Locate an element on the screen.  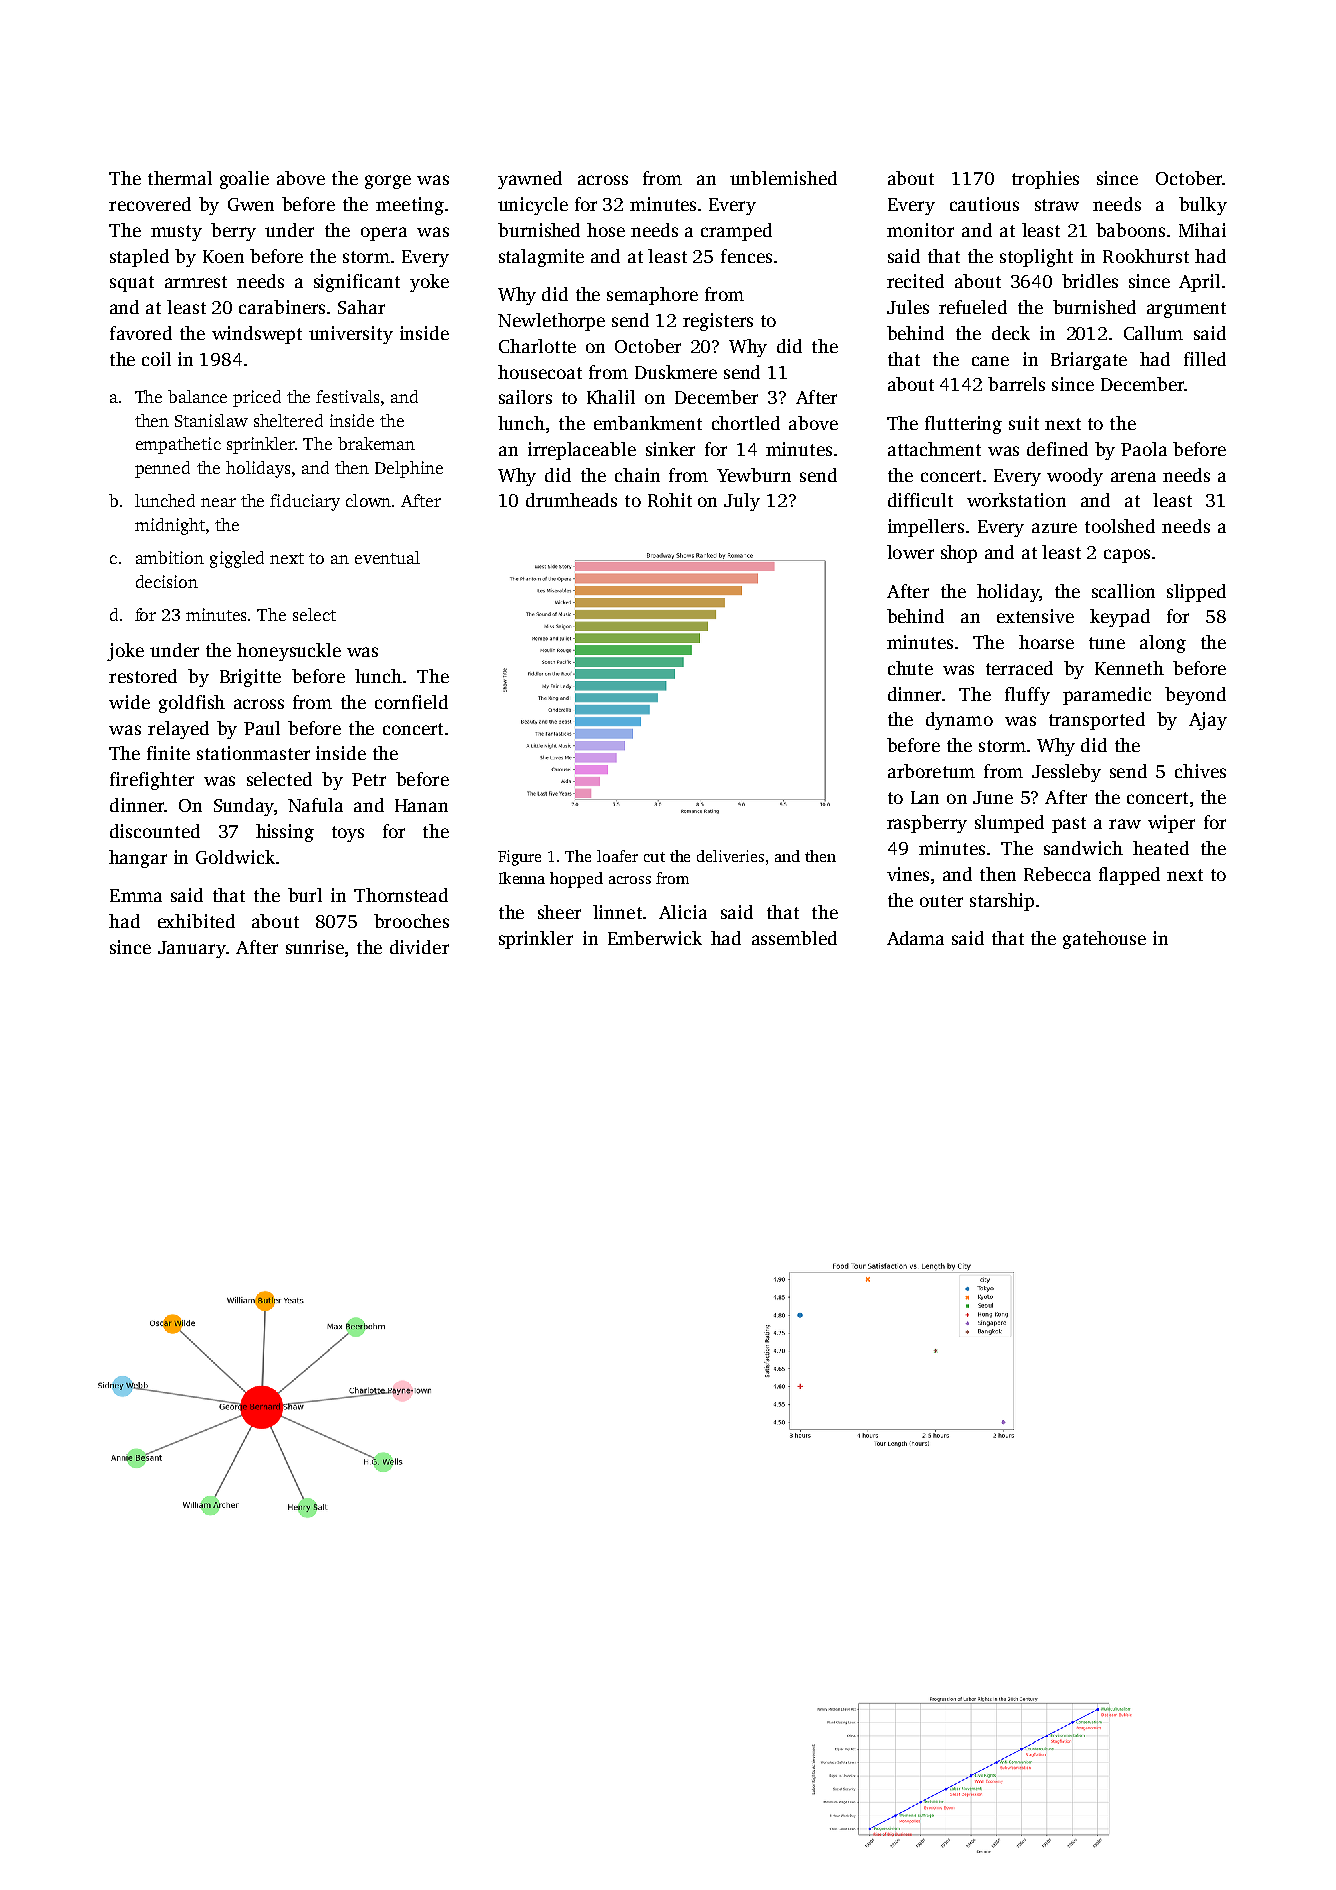
cornfield is located at coordinates (411, 702).
